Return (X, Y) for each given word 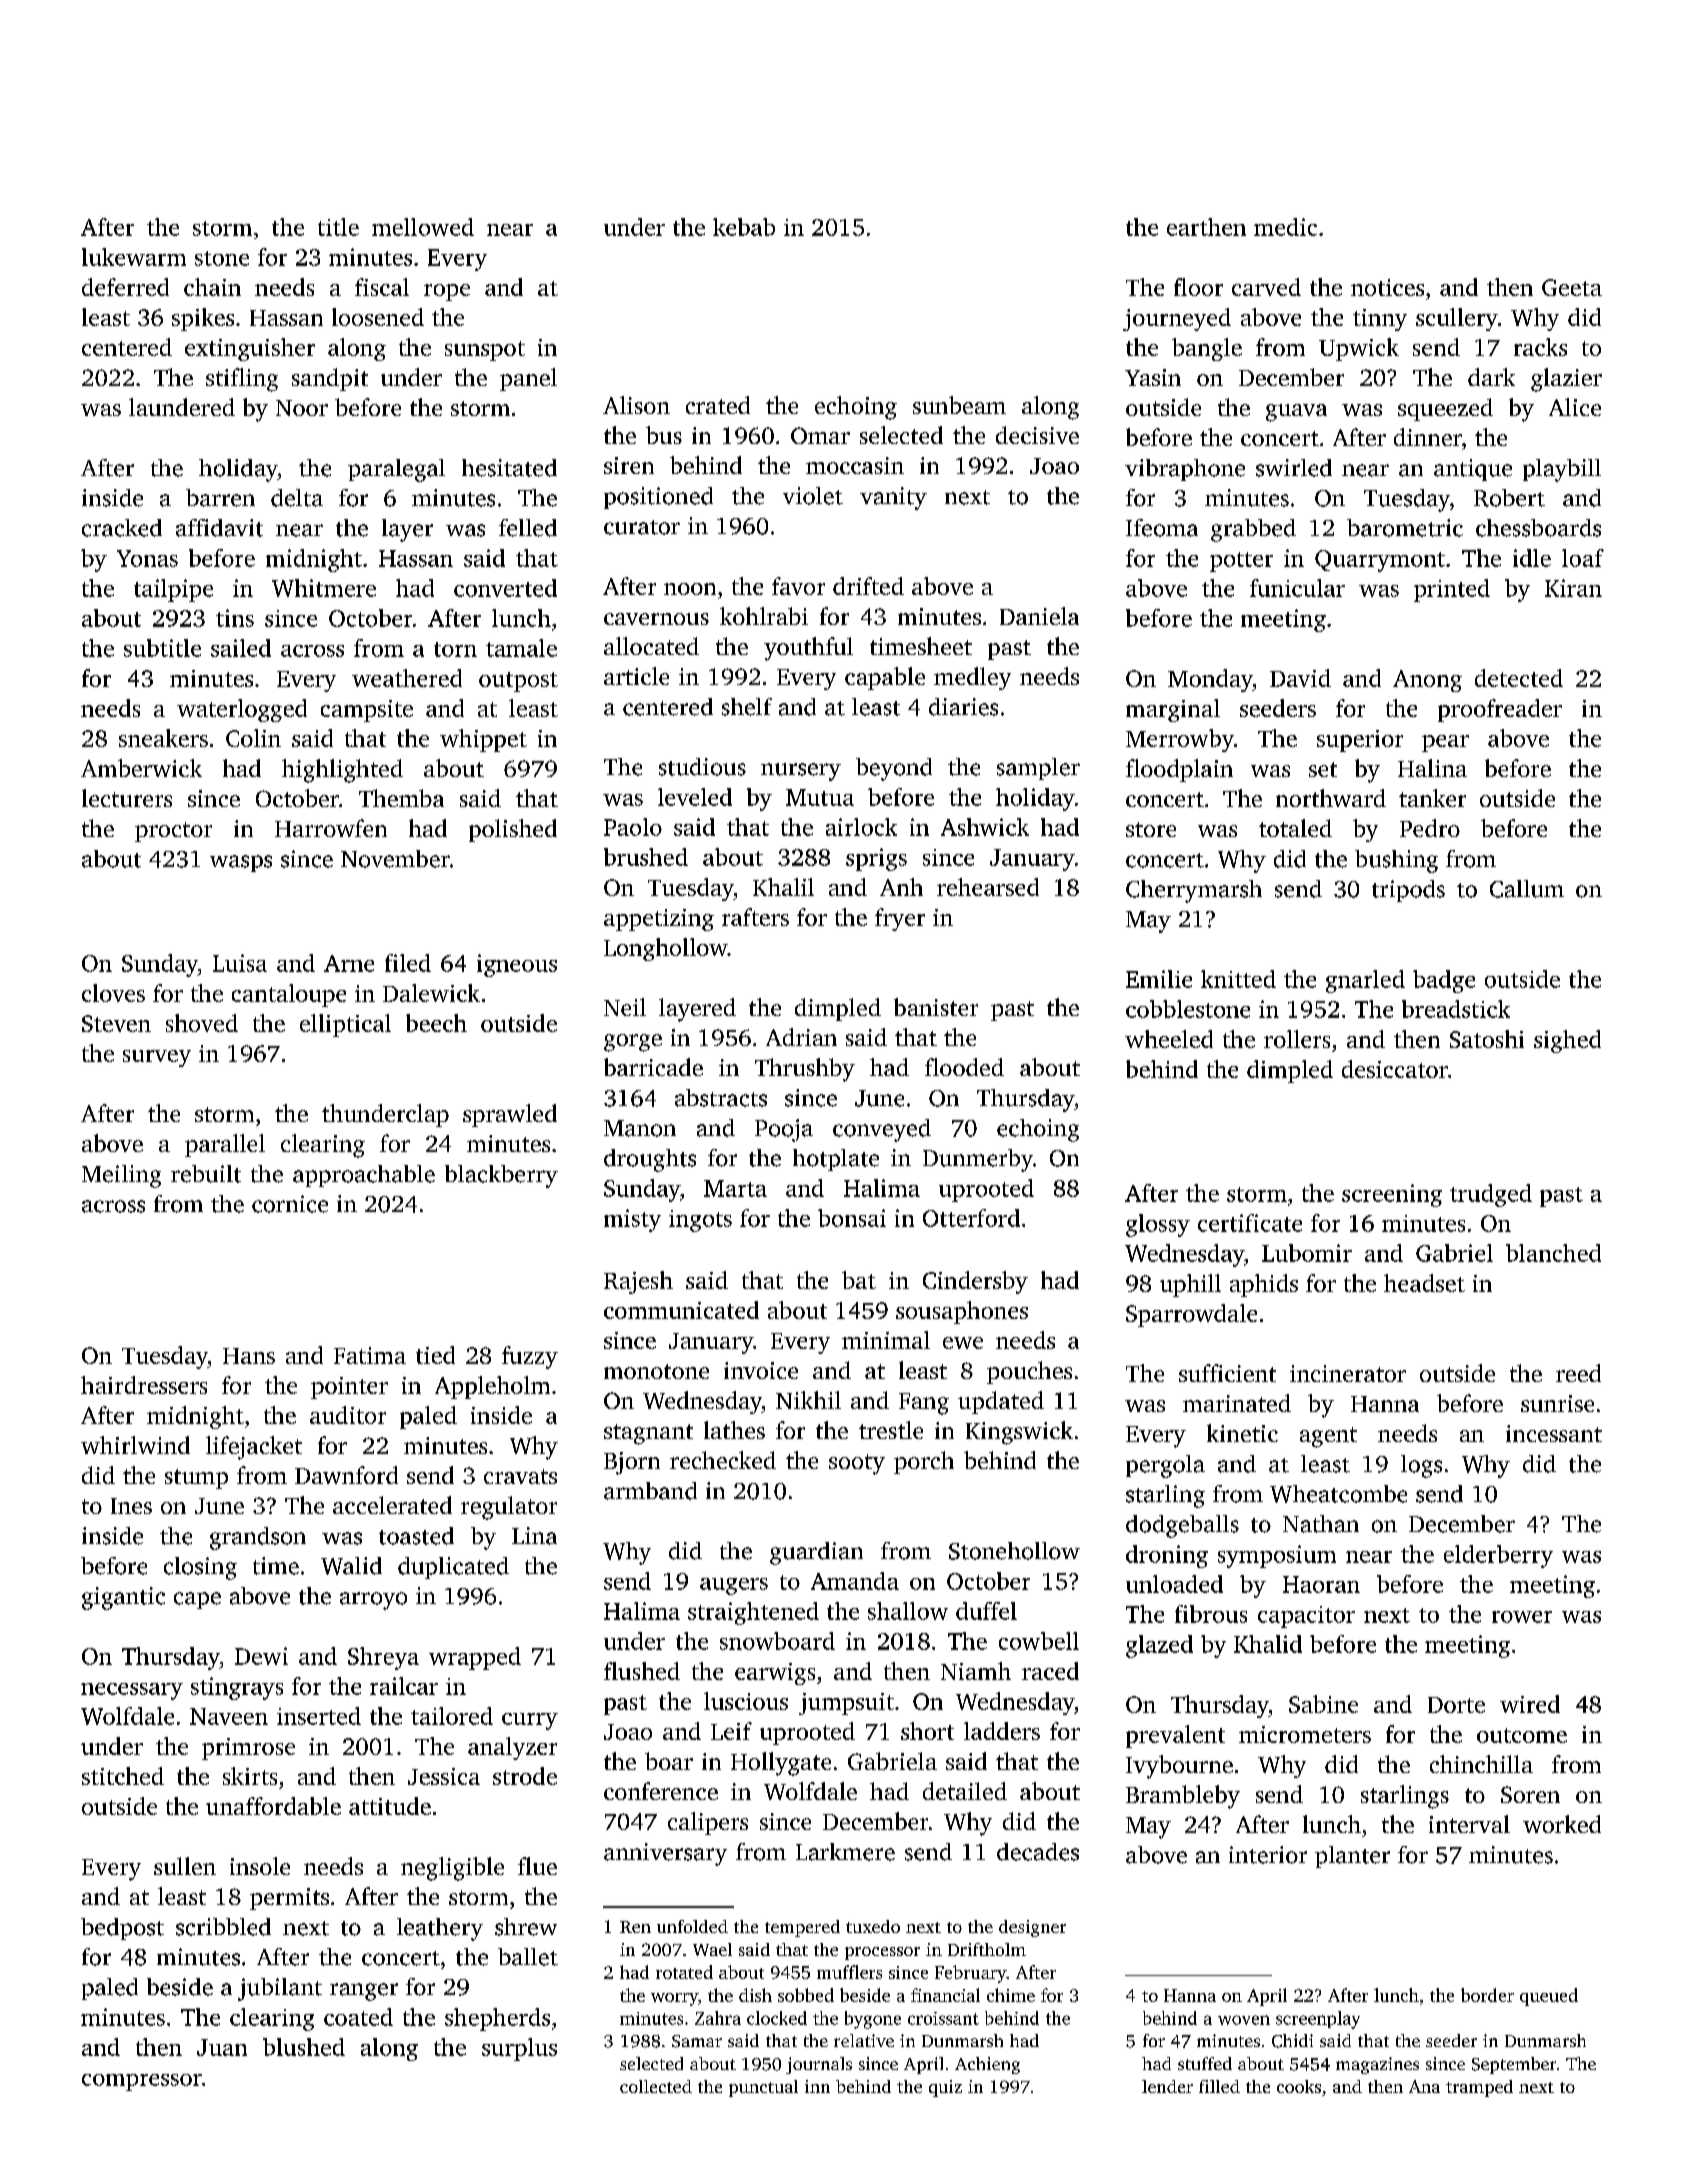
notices (1387, 287)
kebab (744, 227)
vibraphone (1185, 470)
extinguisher (250, 349)
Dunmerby (978, 1160)
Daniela (1039, 616)
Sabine (1323, 1704)
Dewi (261, 1656)
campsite (367, 711)
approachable (364, 1176)
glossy (1158, 1225)
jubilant (280, 1989)
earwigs (775, 1674)
